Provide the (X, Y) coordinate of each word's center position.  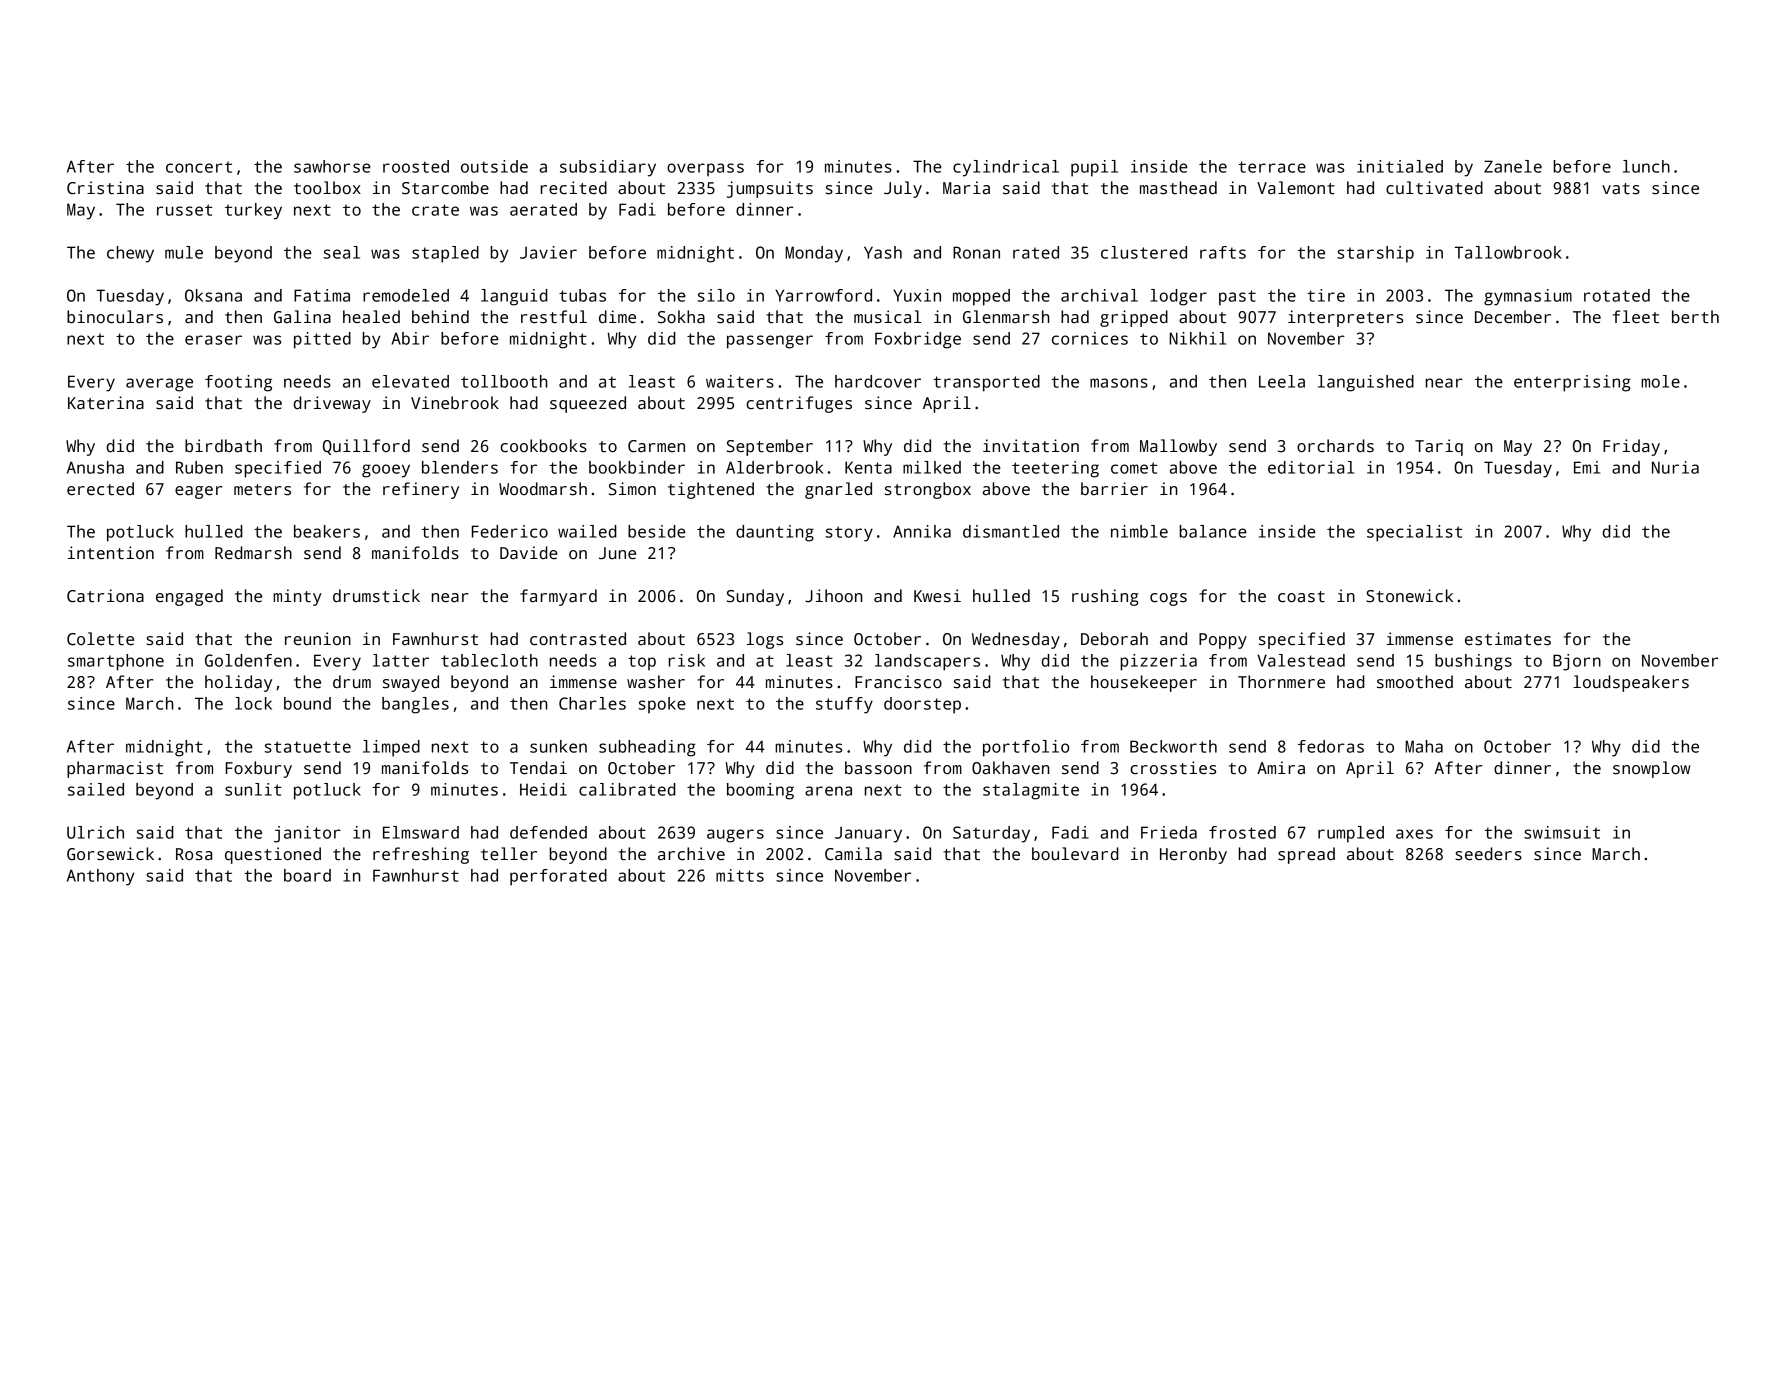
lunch (1646, 166)
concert (199, 167)
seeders (1488, 854)
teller (509, 854)
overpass (705, 170)
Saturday (991, 834)
